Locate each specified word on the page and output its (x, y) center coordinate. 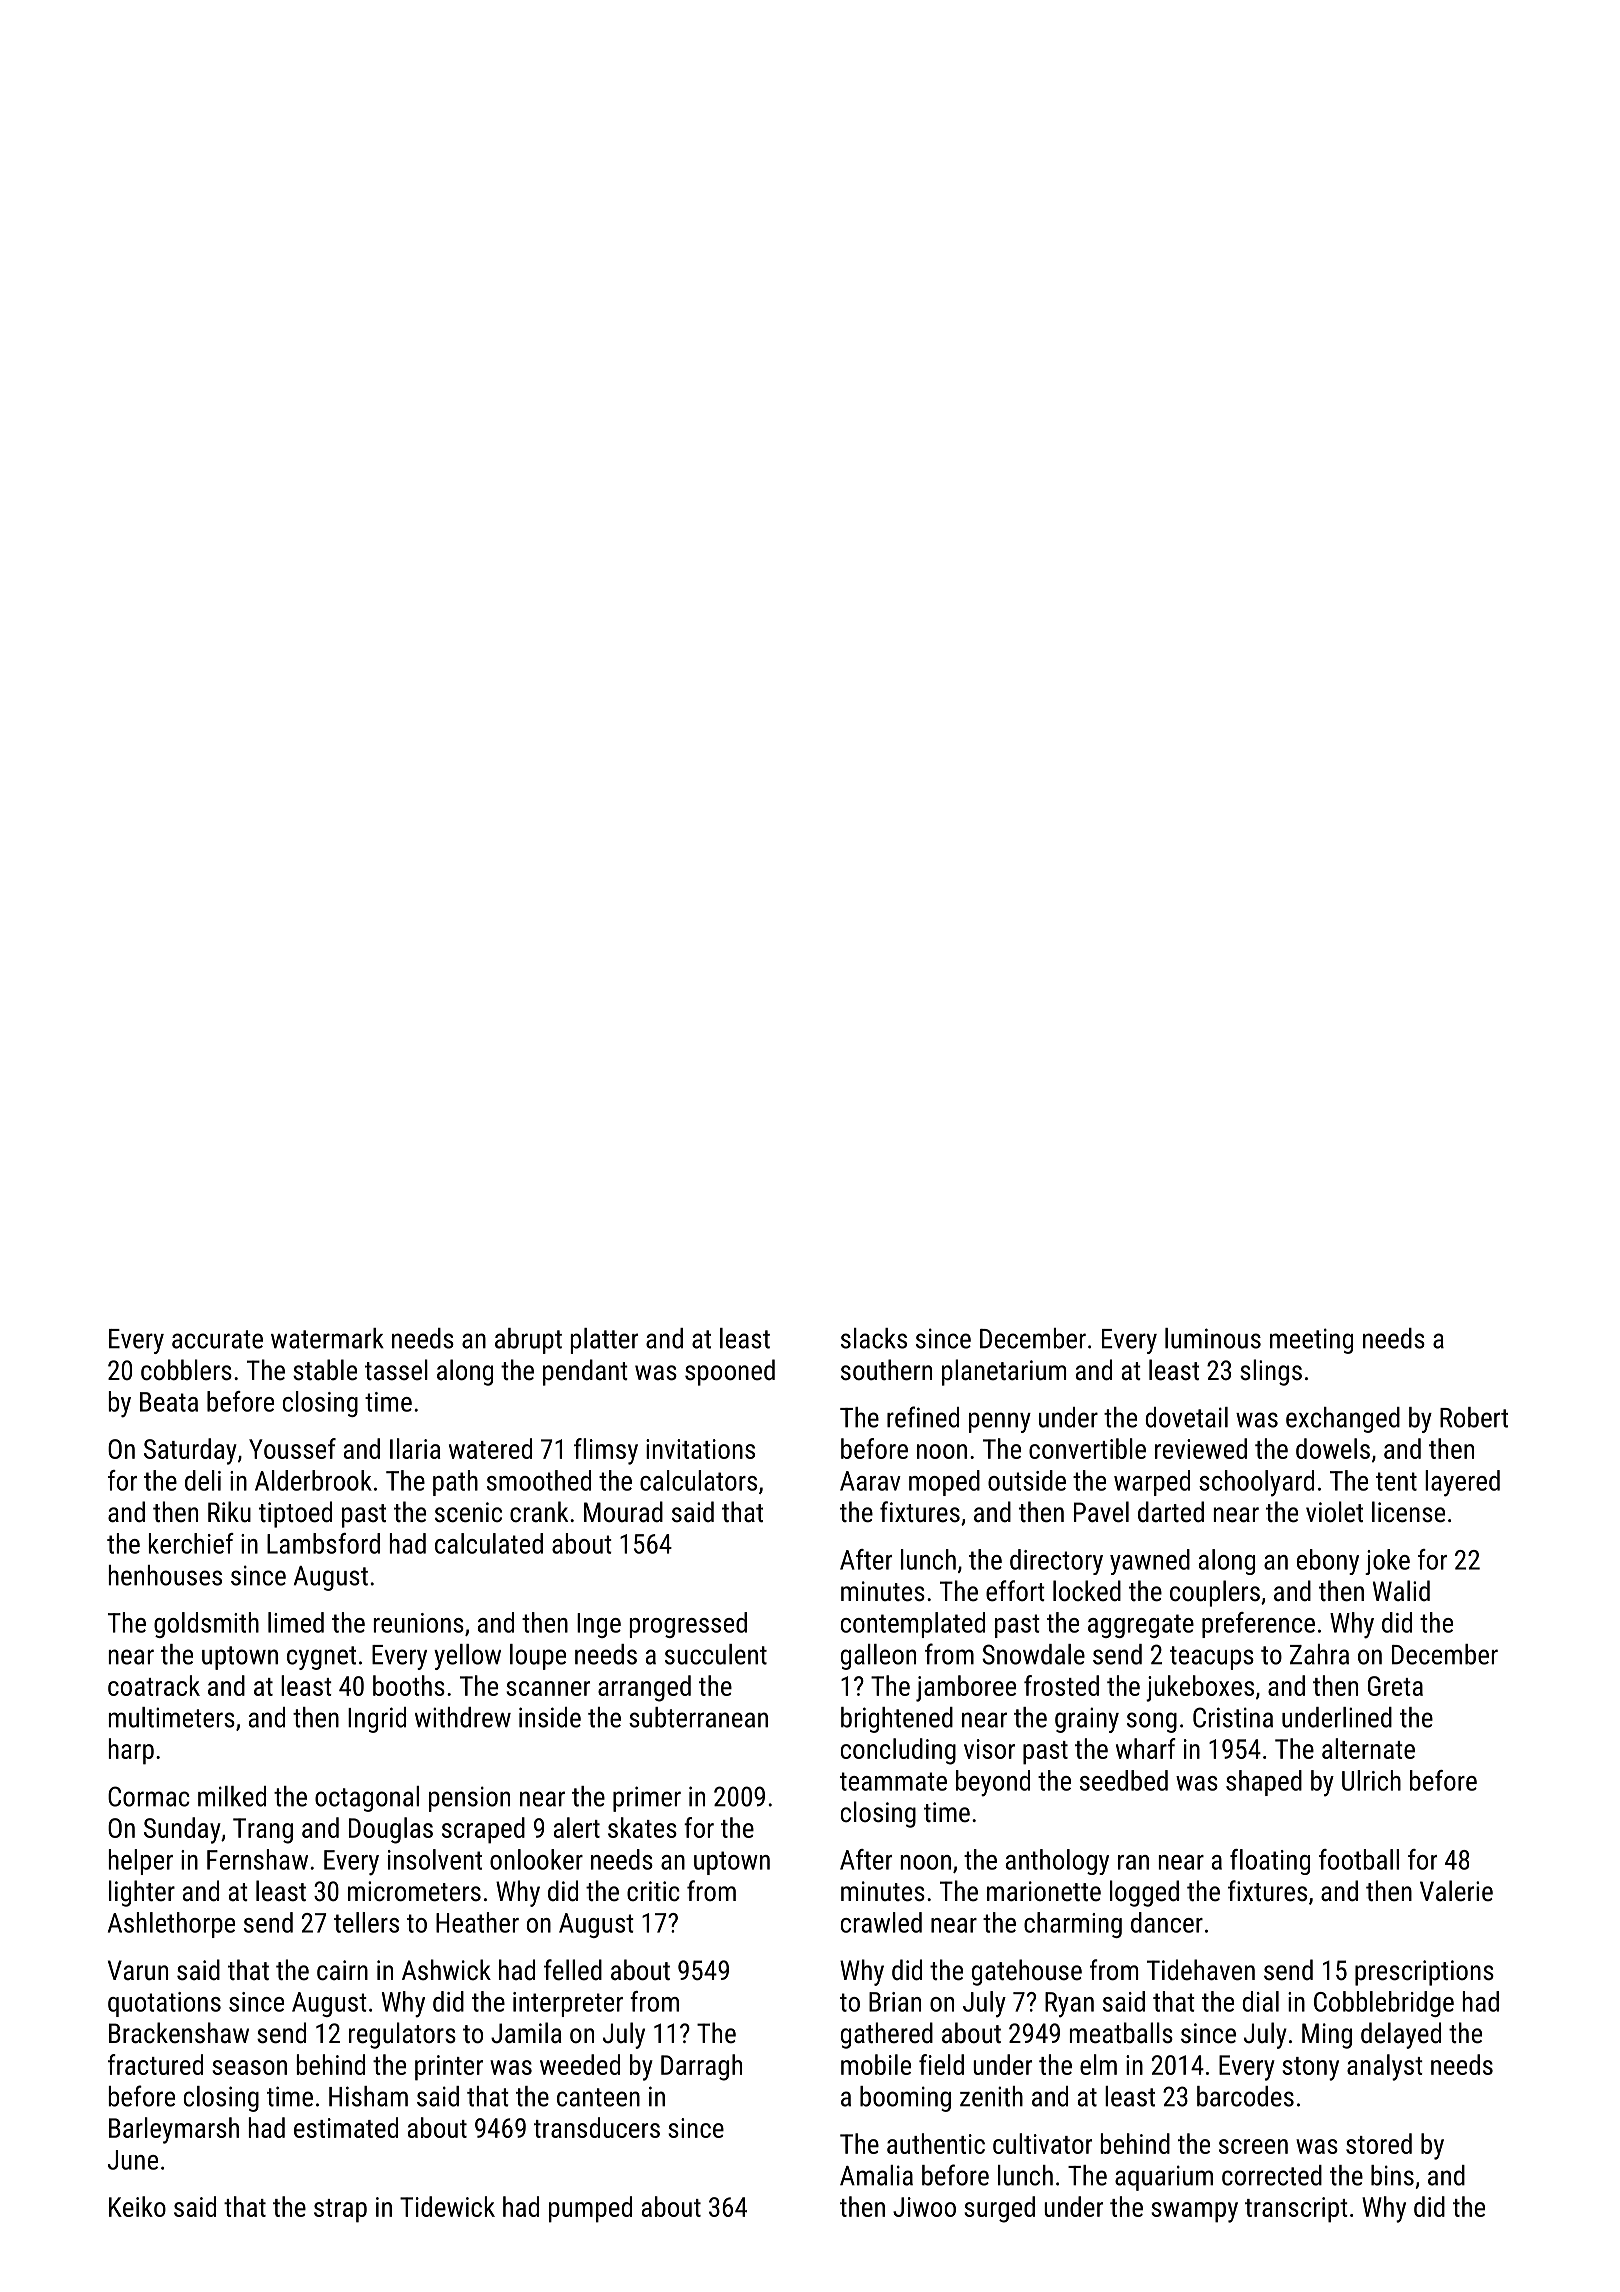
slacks (874, 1338)
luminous (1213, 1338)
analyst (1385, 2067)
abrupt (528, 1341)
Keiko (137, 2206)
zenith (991, 2096)
